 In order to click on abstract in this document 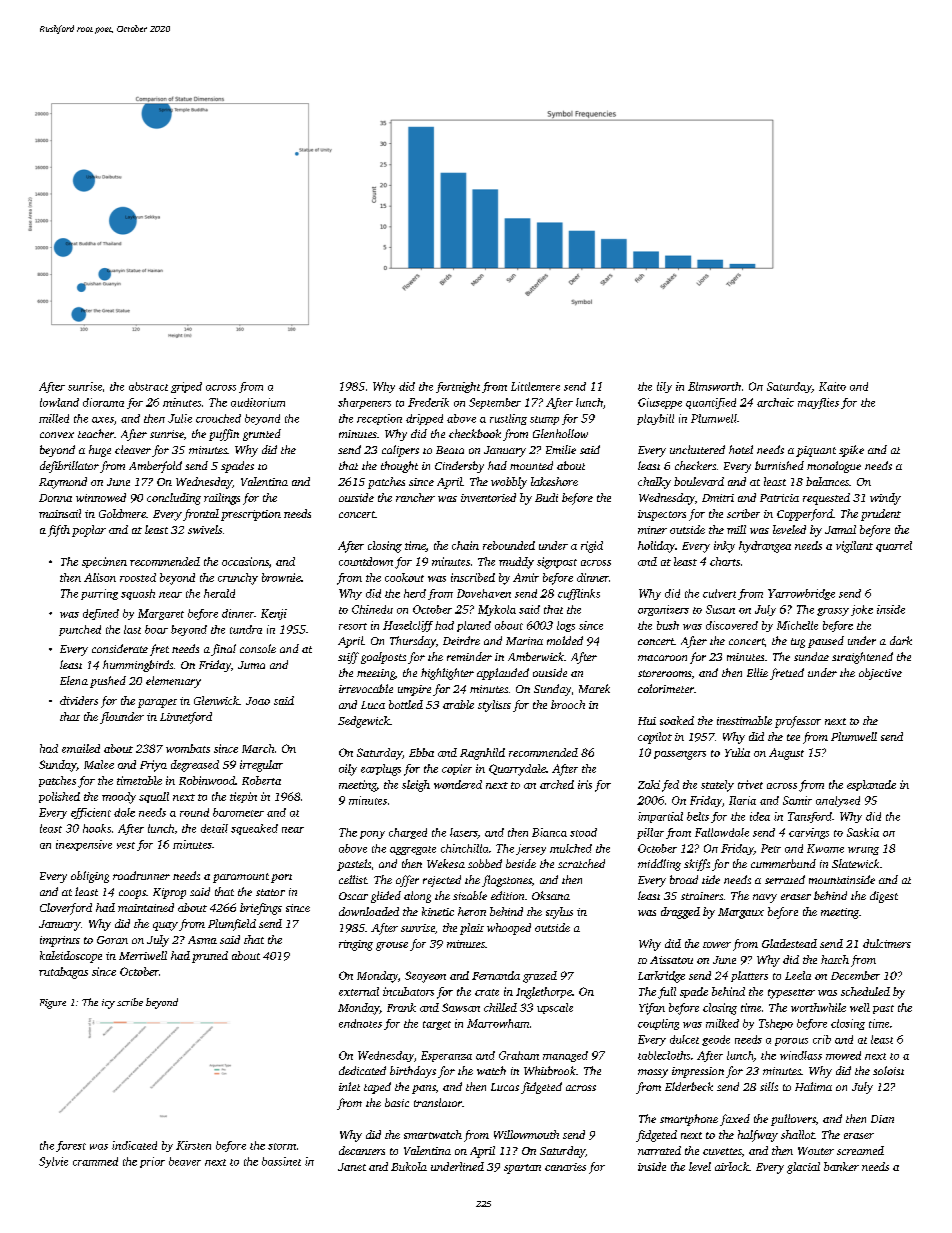, I will do `click(148, 386)`.
